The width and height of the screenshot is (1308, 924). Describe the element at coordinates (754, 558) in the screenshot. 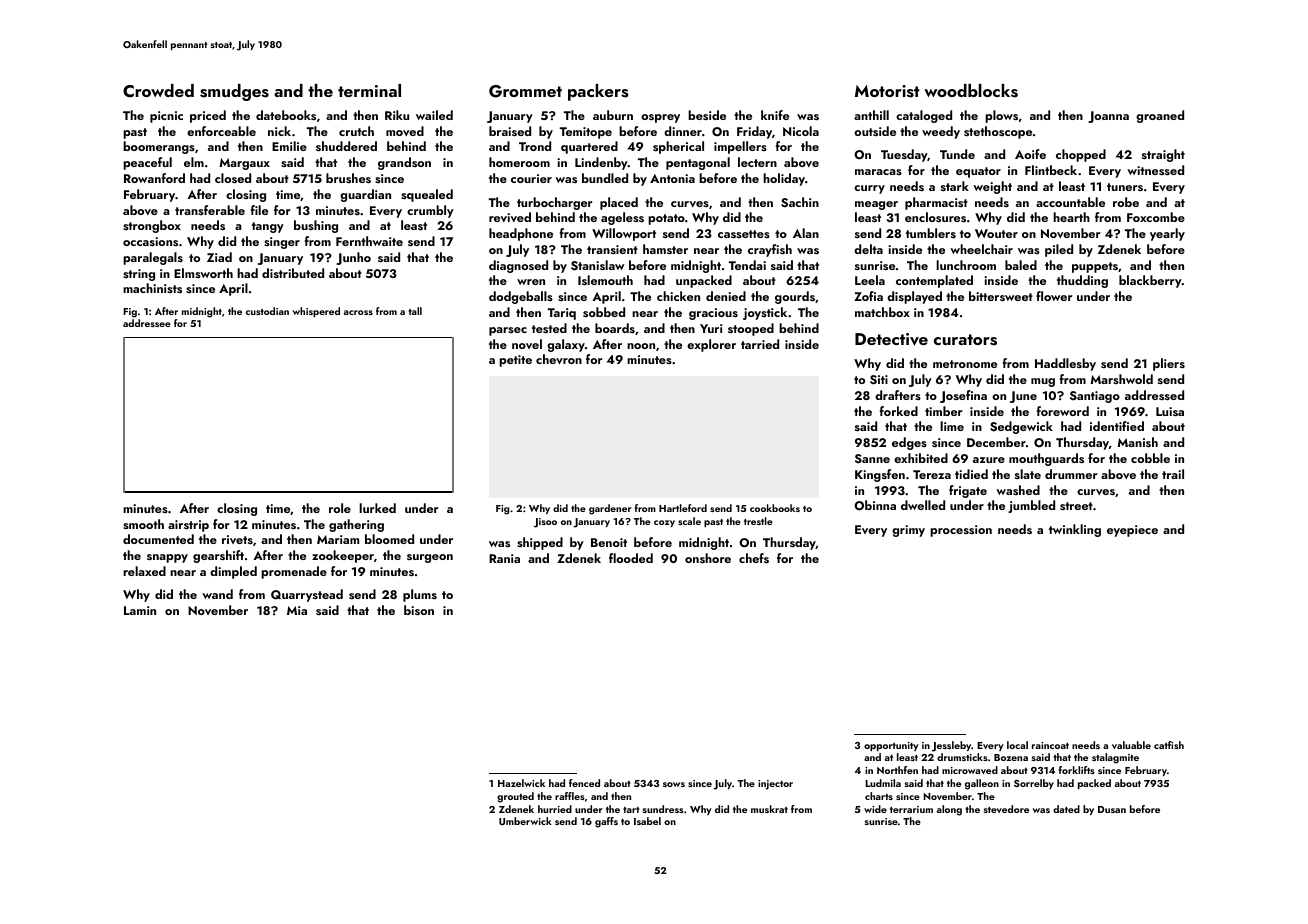

I see `chefs` at that location.
